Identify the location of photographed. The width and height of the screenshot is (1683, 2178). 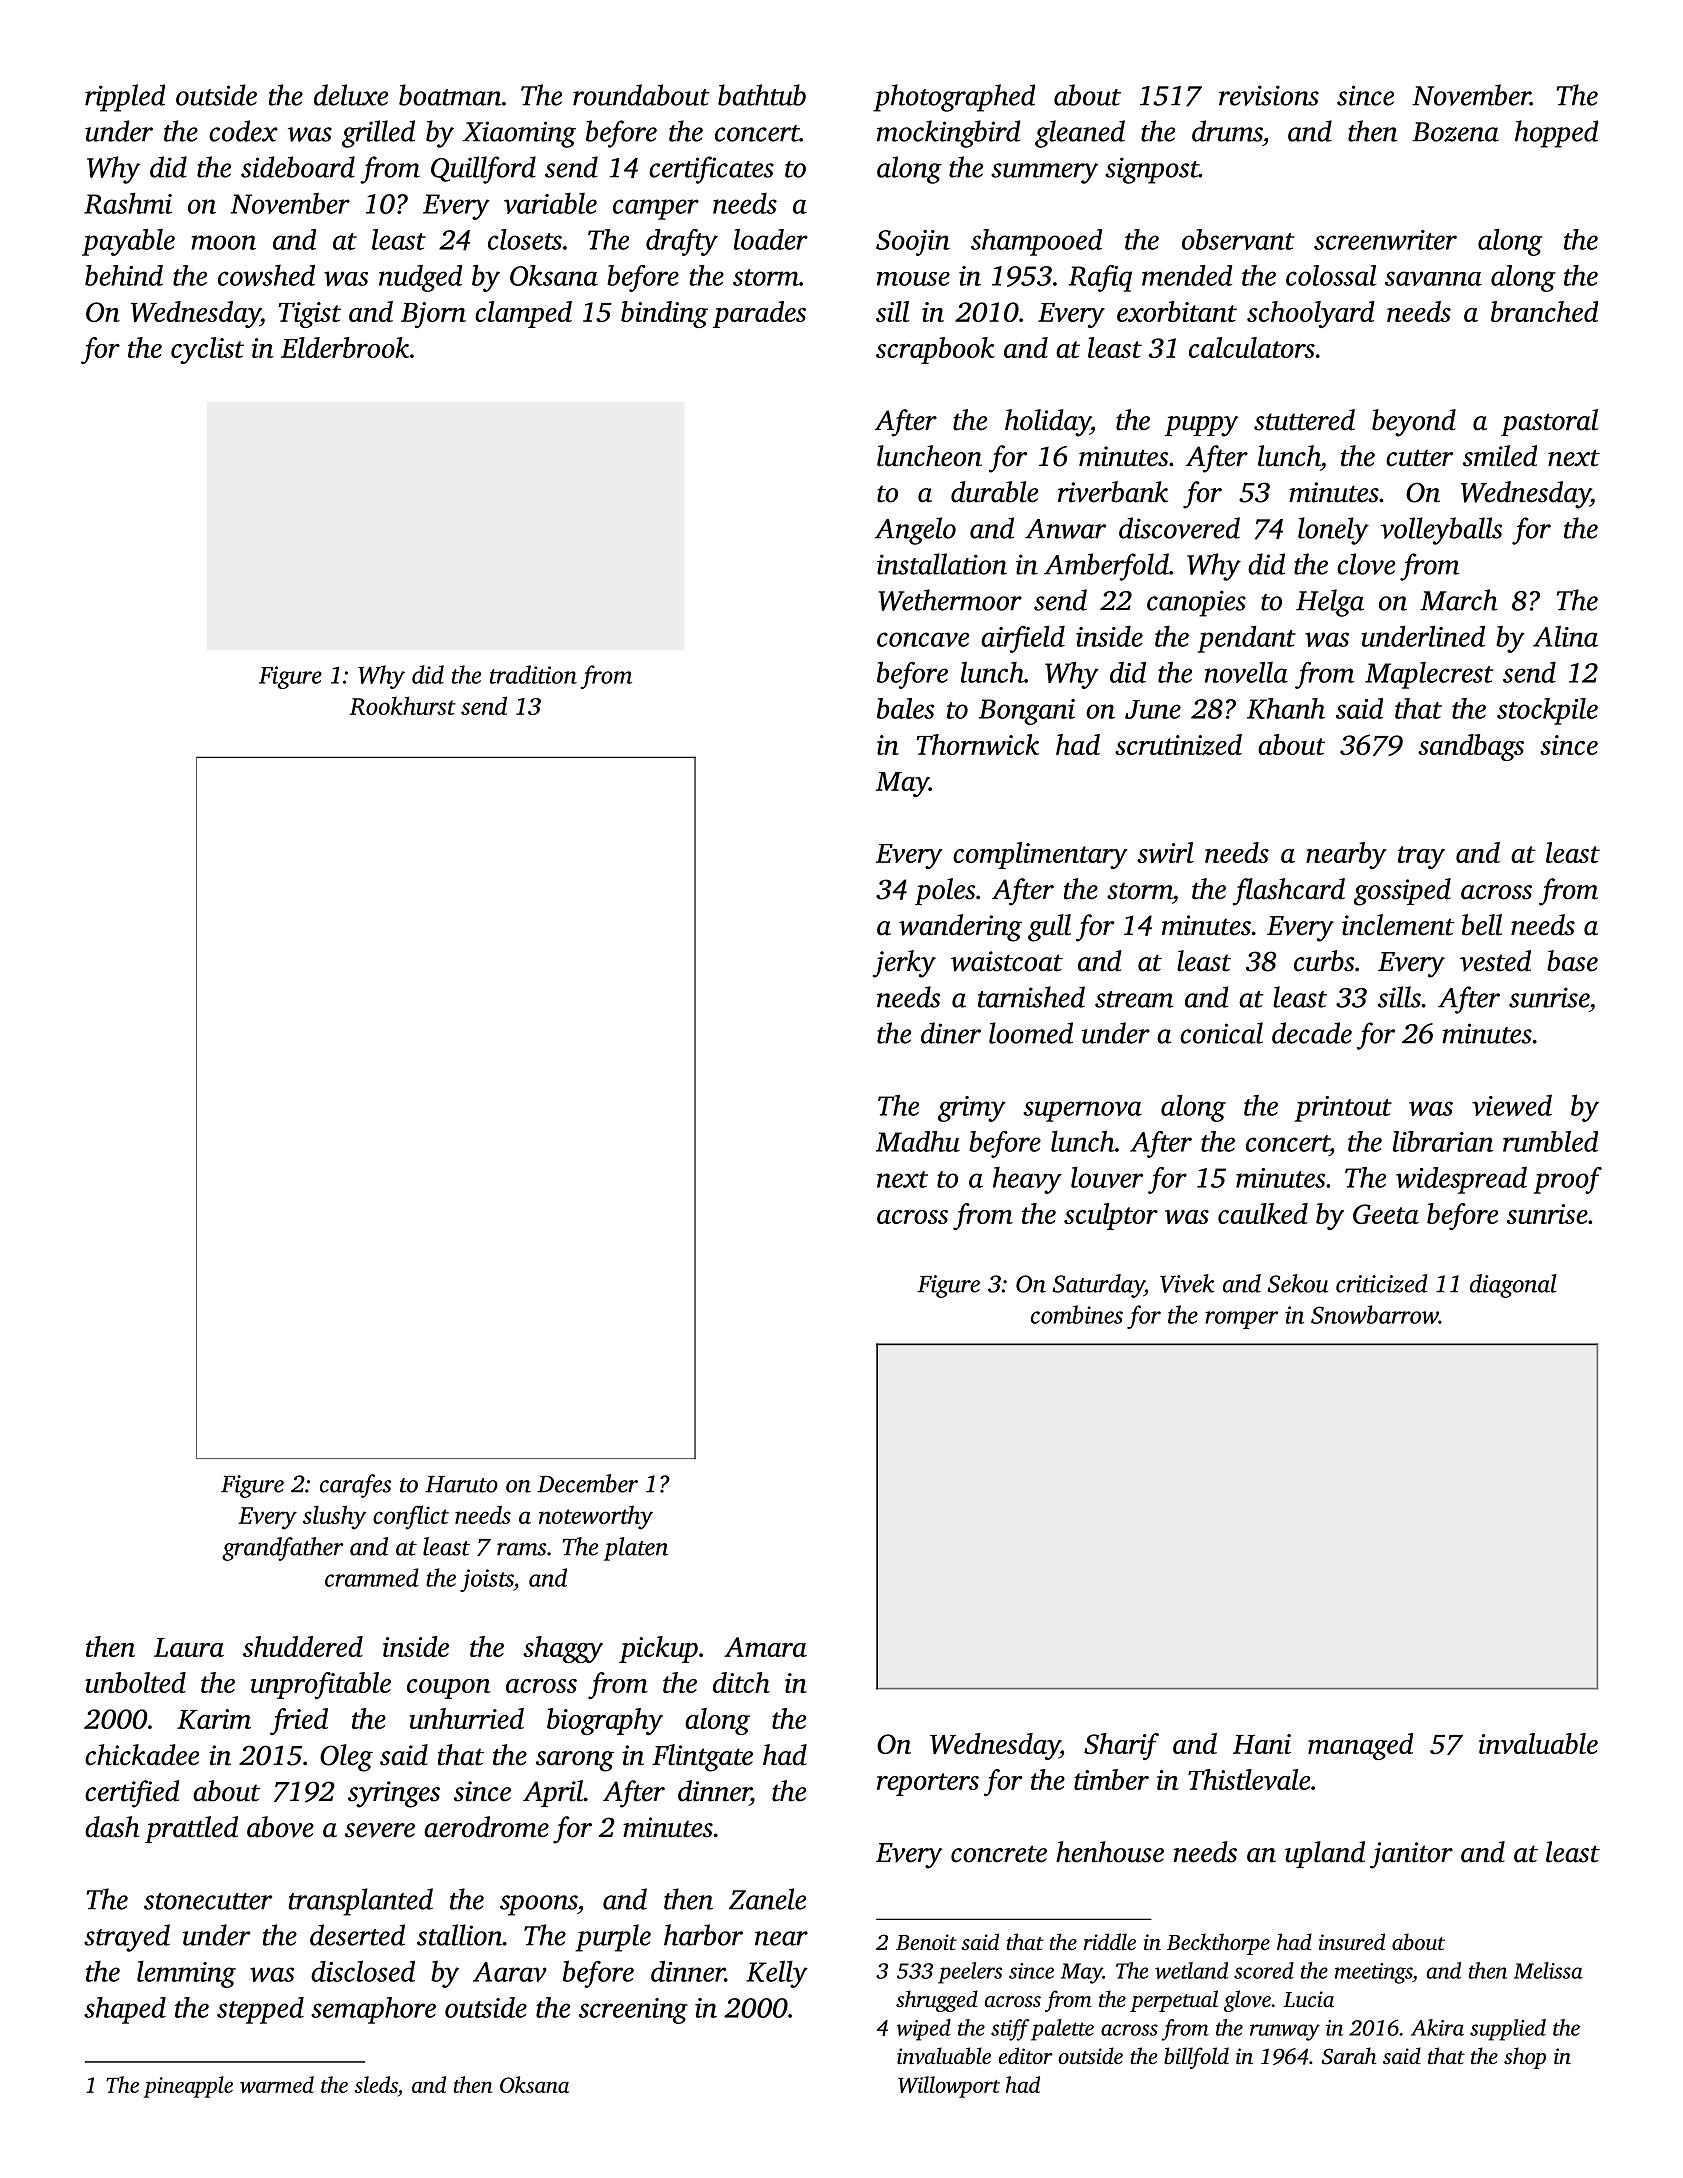
(954, 98).
